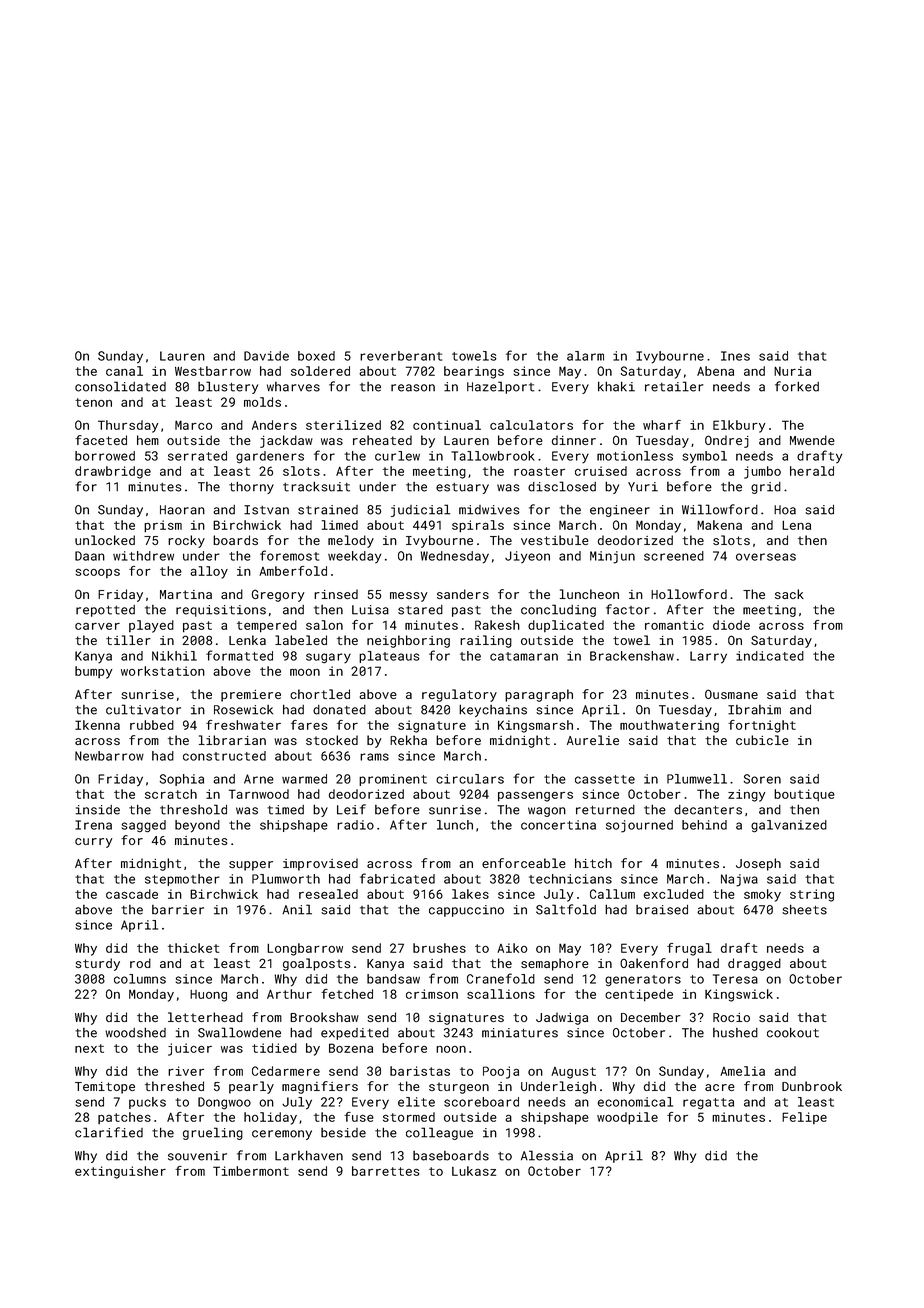 The height and width of the document is (1308, 924). I want to click on enforceable, so click(524, 863).
